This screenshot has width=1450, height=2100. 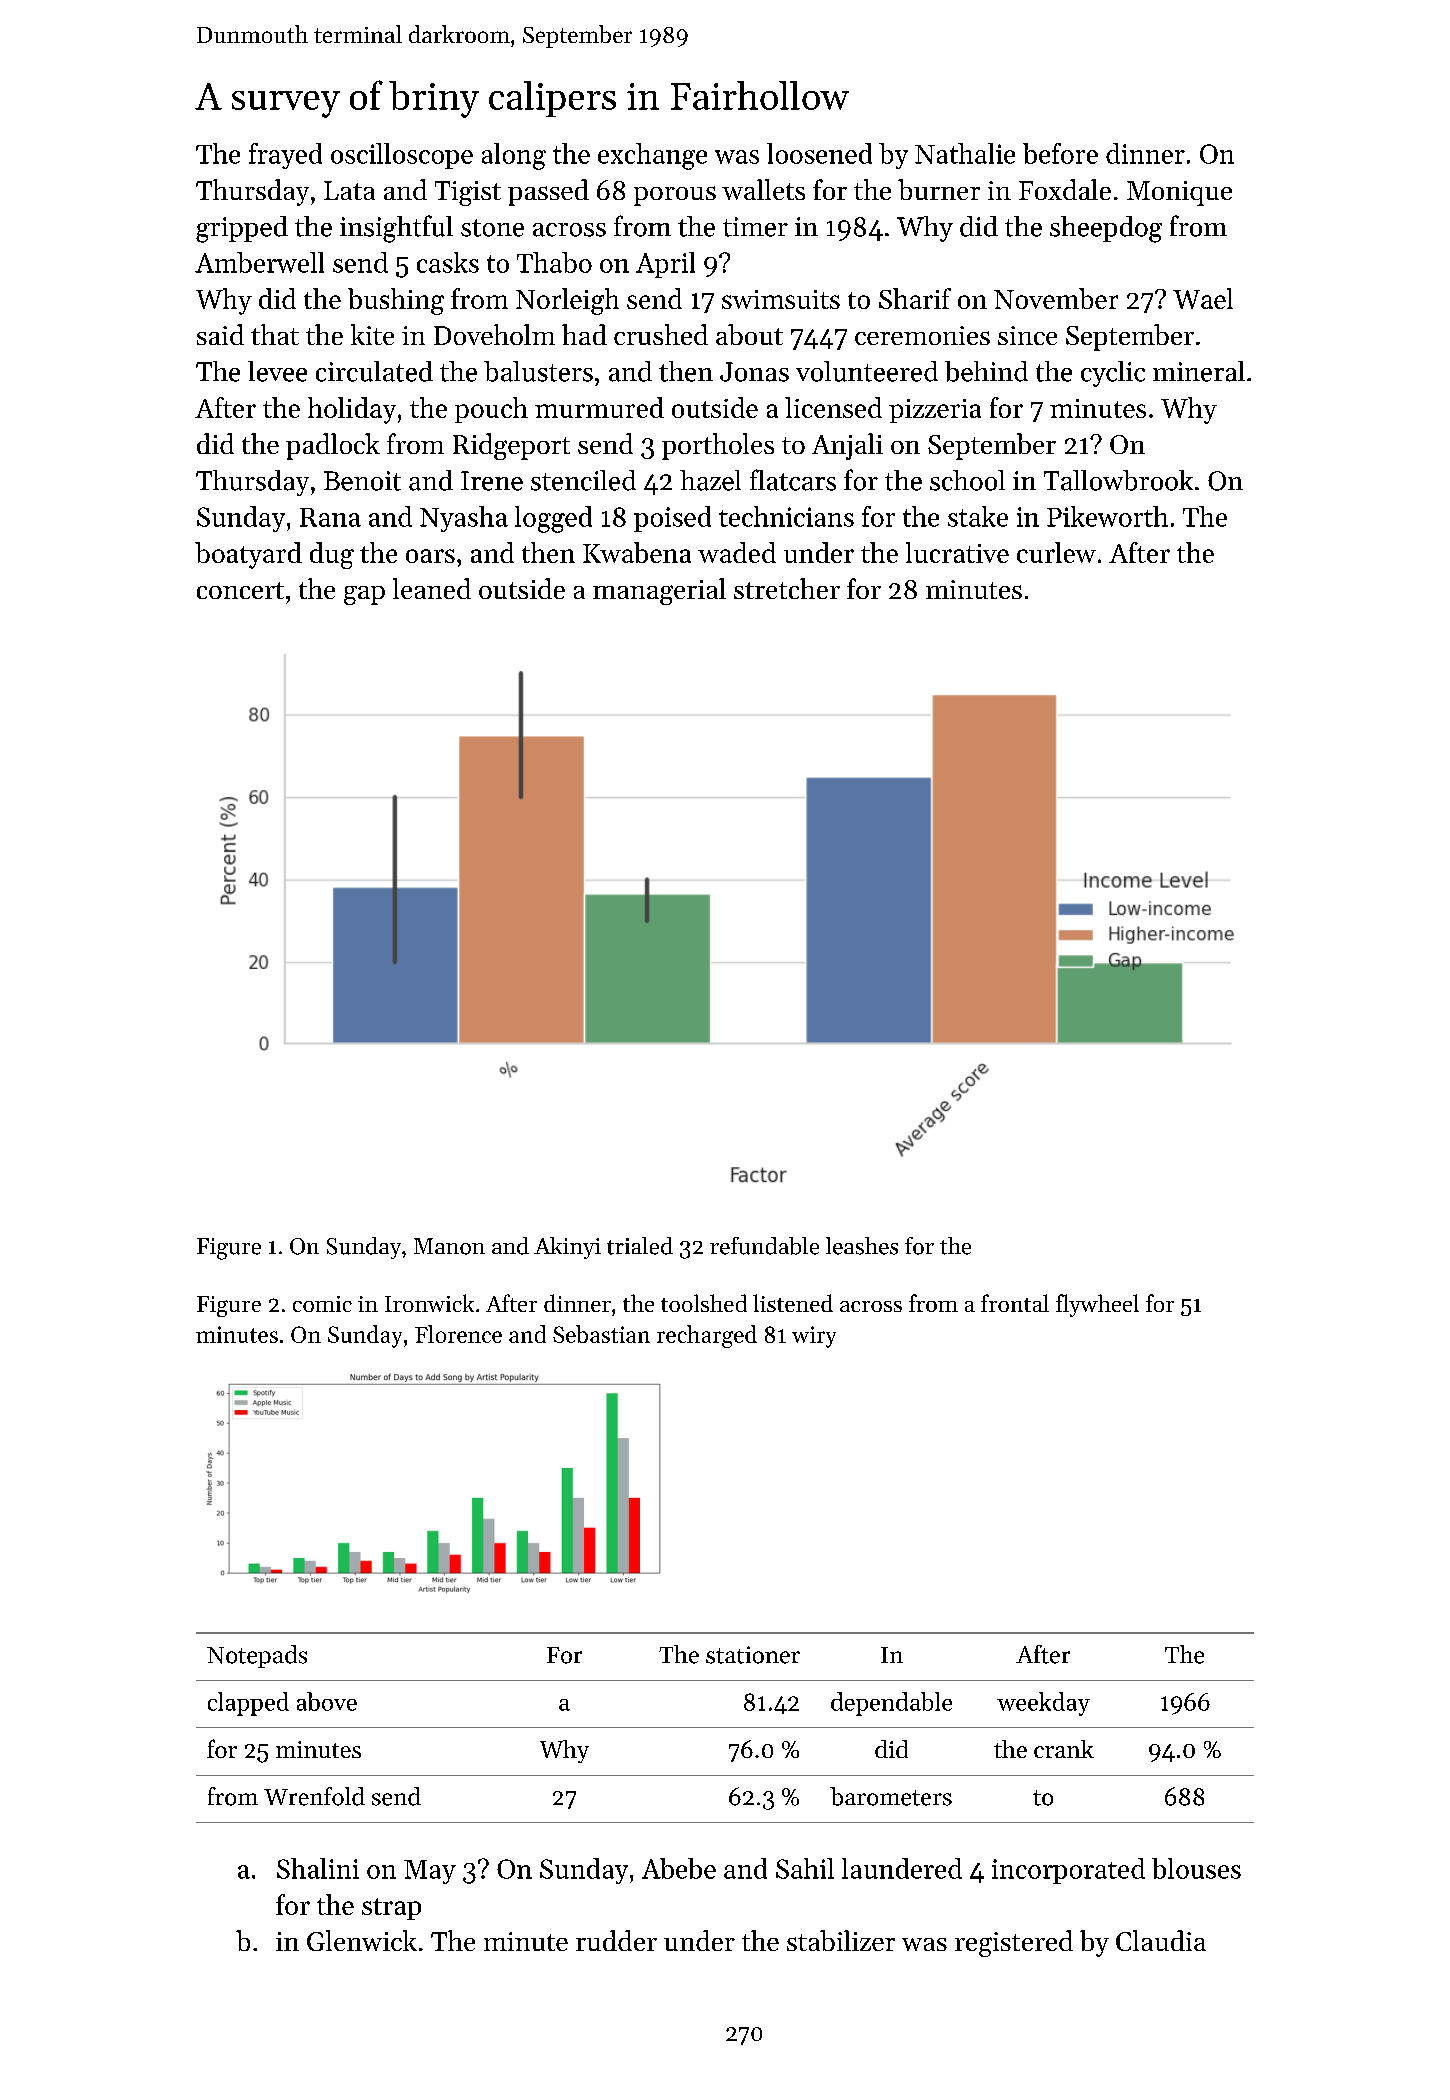 What do you see at coordinates (652, 156) in the screenshot?
I see `exchange` at bounding box center [652, 156].
